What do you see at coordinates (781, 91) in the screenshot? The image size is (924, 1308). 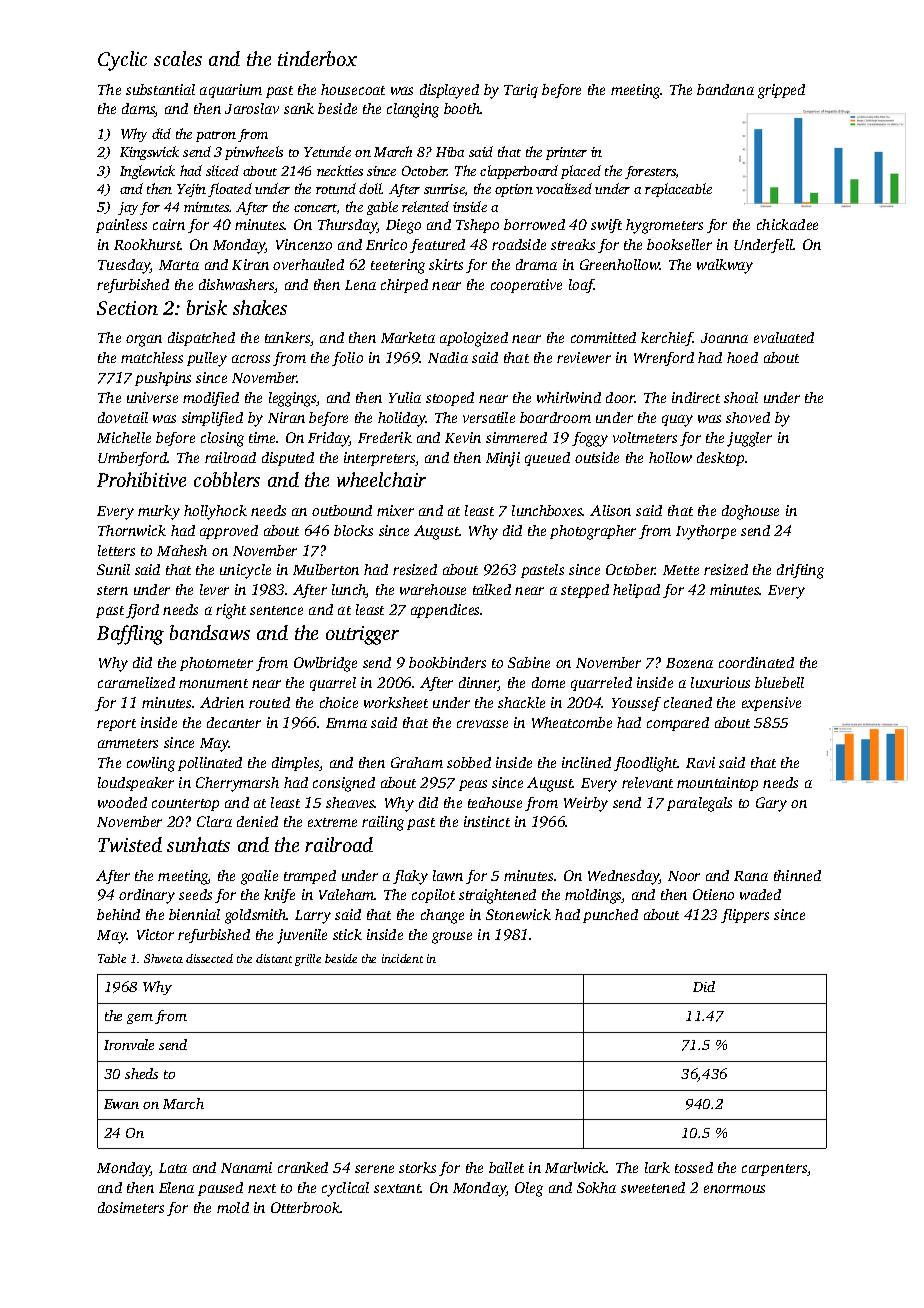 I see `gripped` at bounding box center [781, 91].
